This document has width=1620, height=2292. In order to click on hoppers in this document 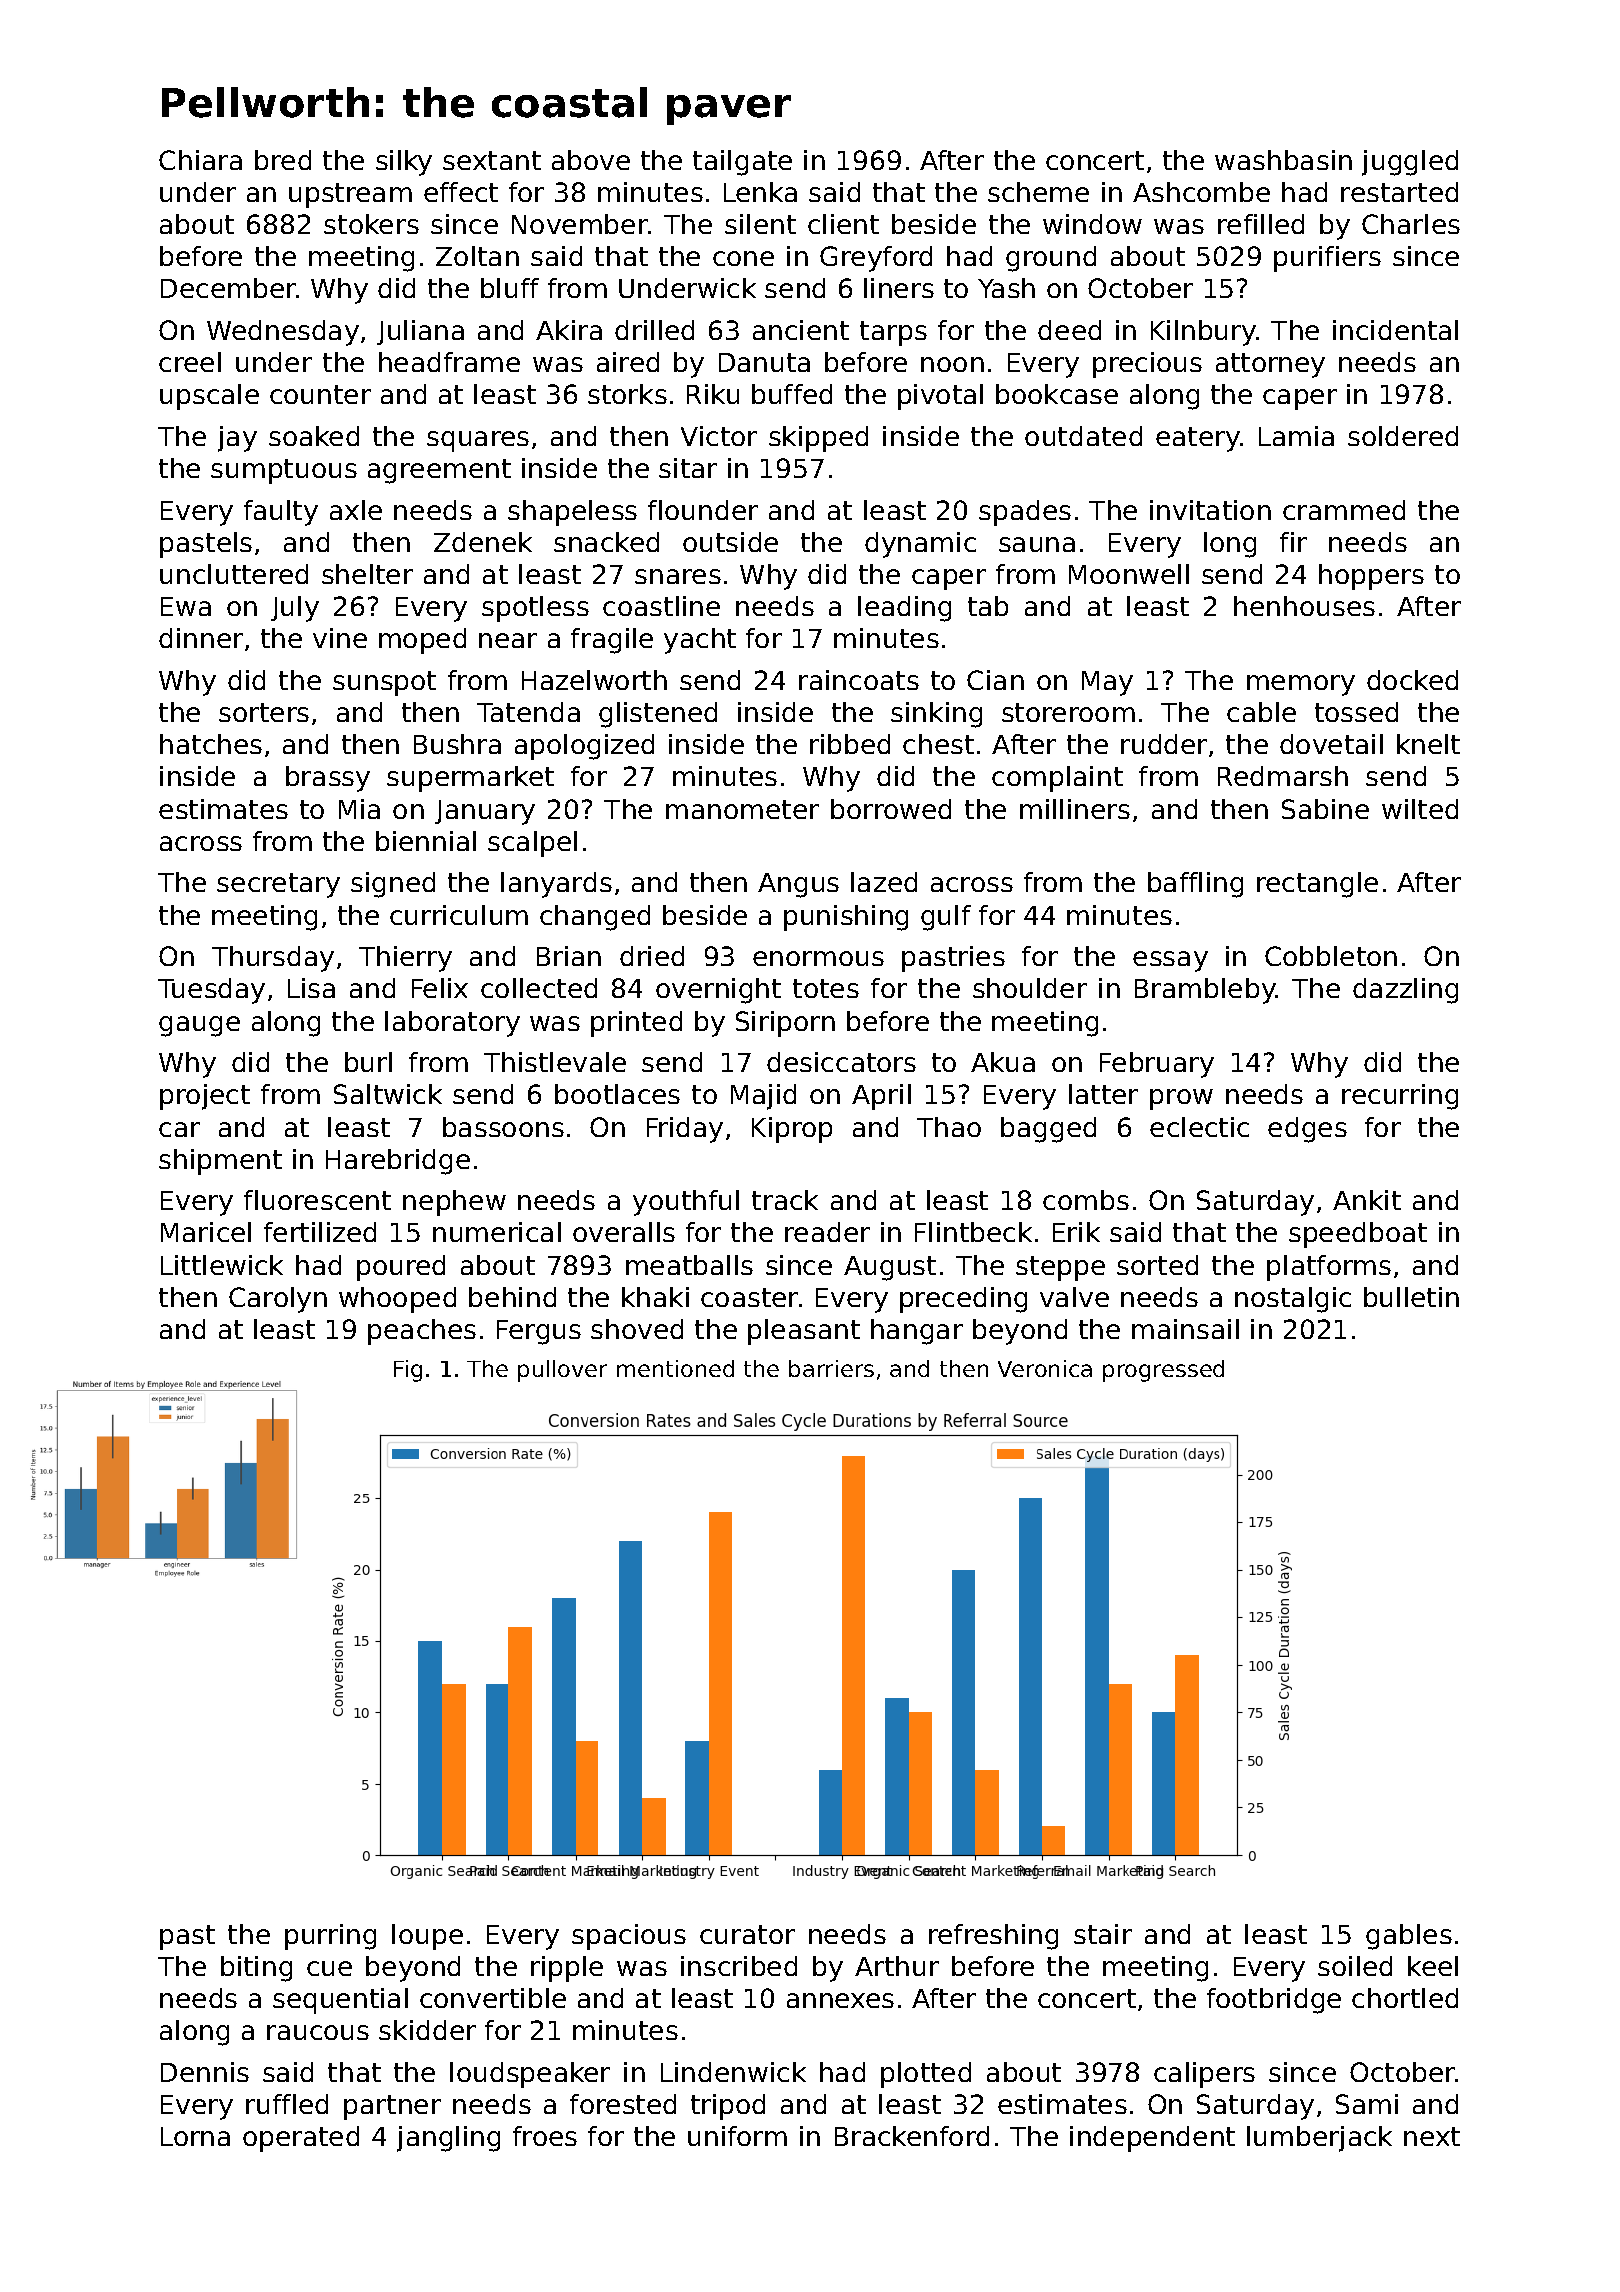, I will do `click(1371, 577)`.
